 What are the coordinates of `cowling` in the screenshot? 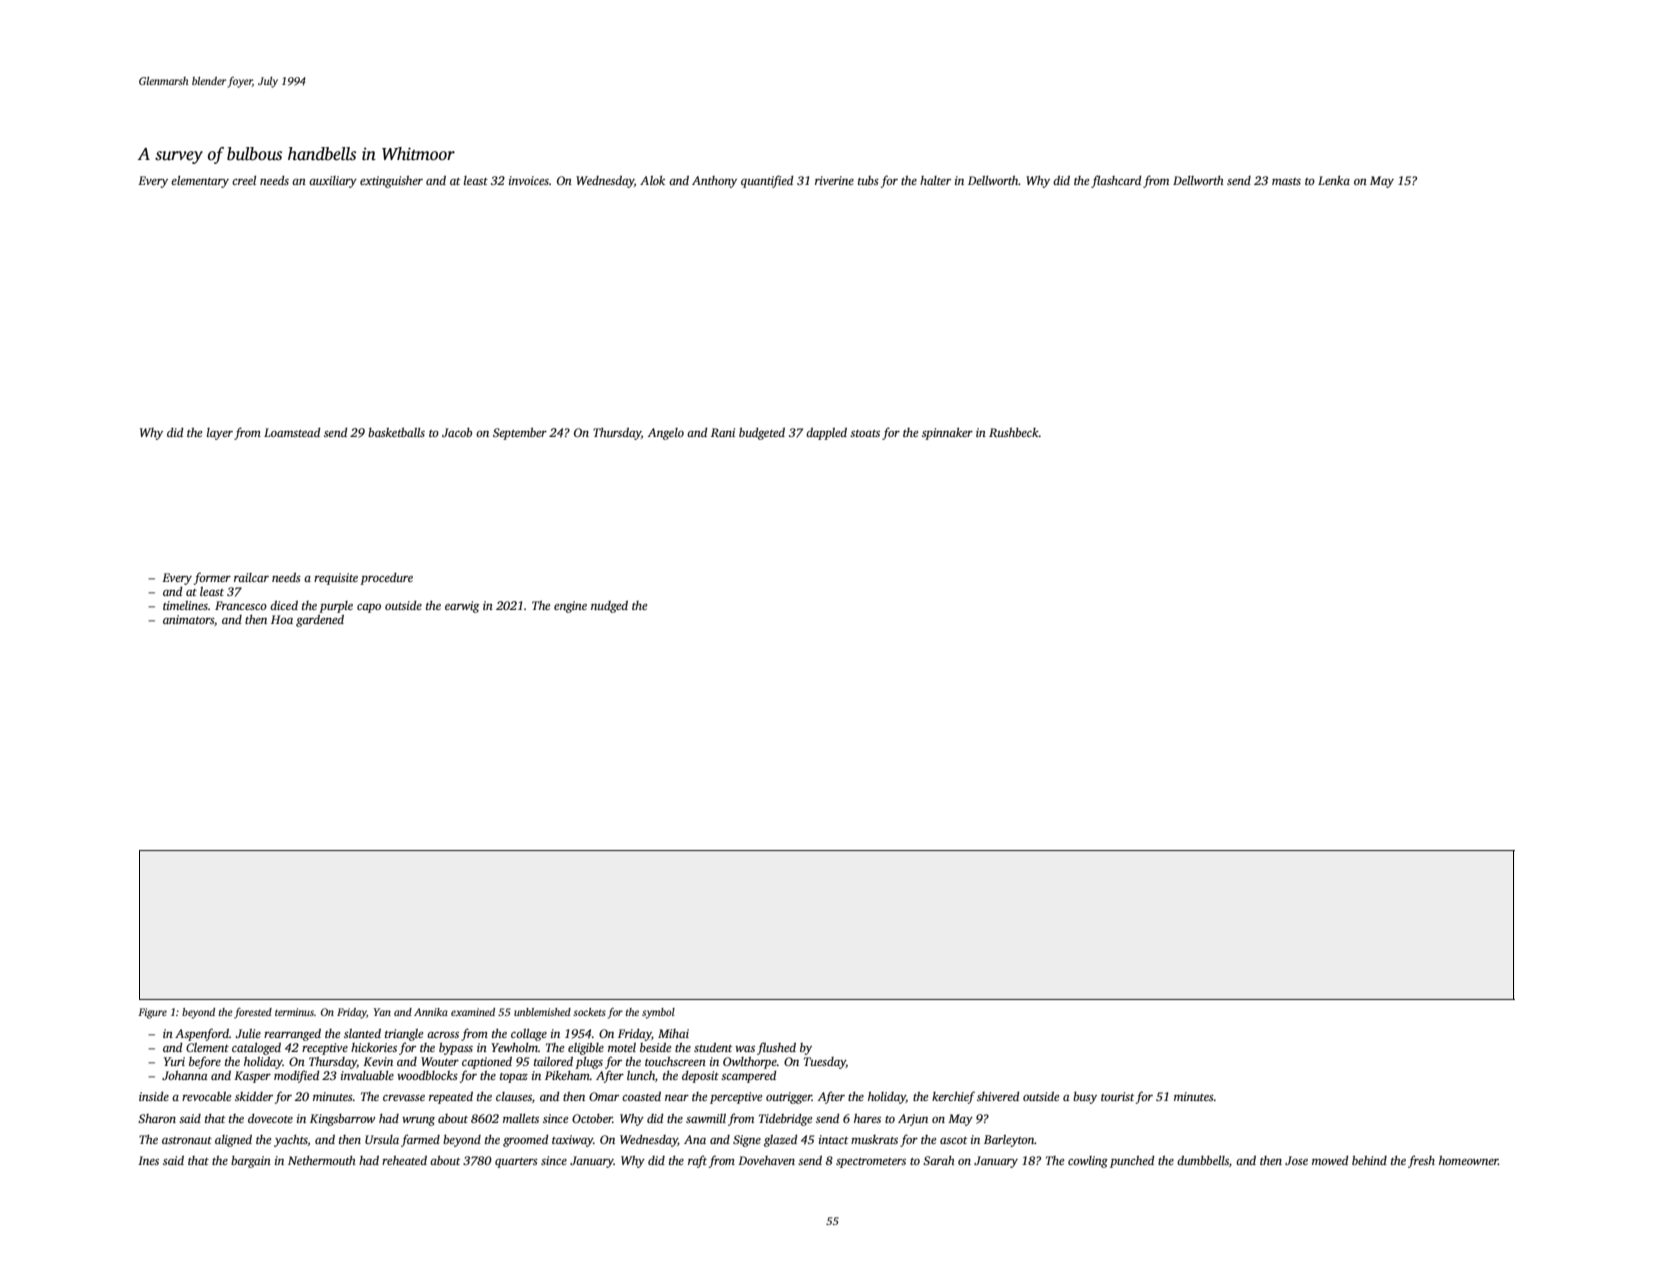 It's located at (1088, 1162).
